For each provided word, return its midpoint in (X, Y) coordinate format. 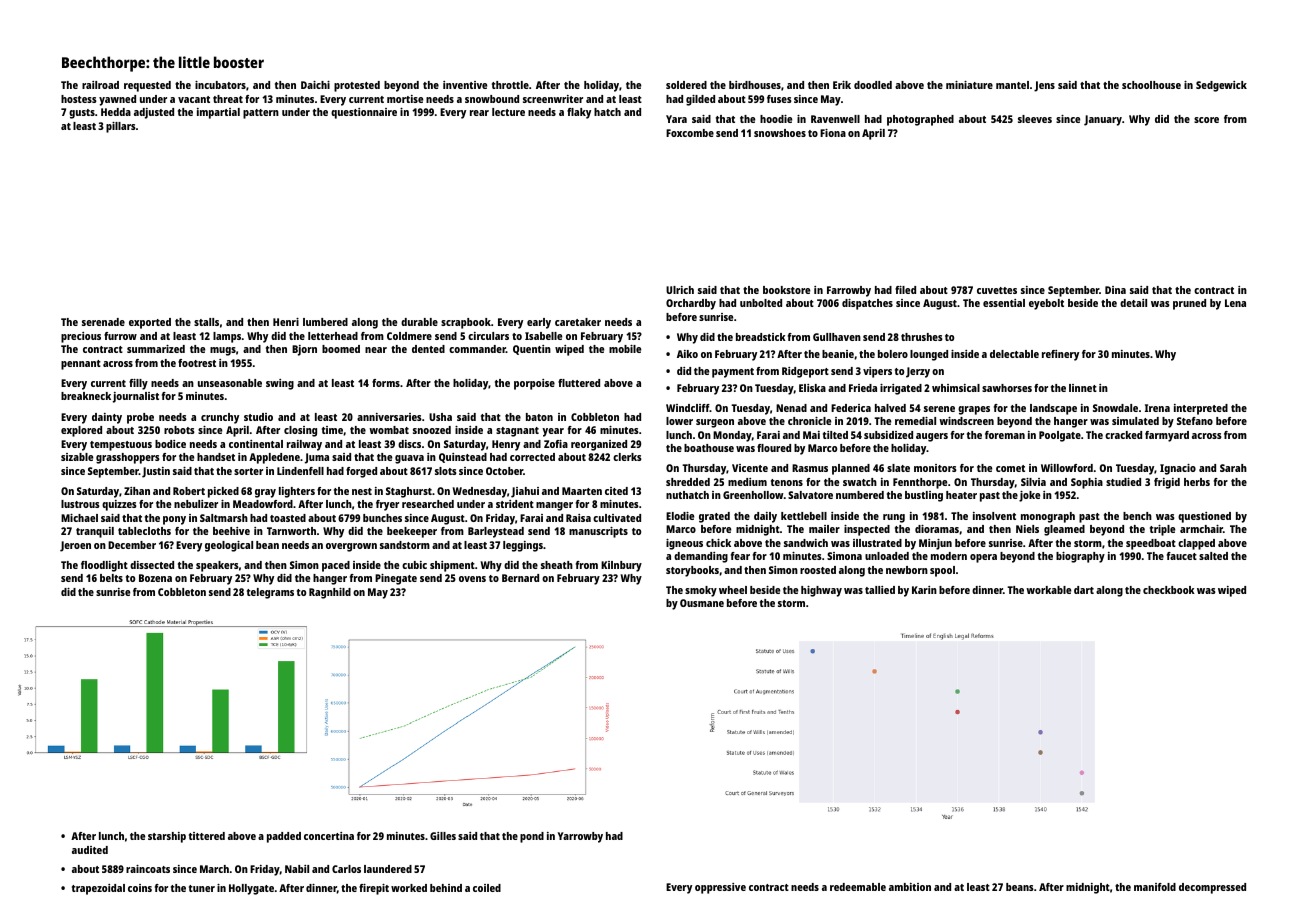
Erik (842, 85)
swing (280, 384)
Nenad (791, 408)
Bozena (155, 578)
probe (140, 418)
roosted (818, 570)
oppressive (720, 888)
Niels (1027, 529)
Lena (1235, 303)
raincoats (148, 869)
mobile (625, 349)
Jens (1044, 86)
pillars (121, 127)
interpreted (1201, 409)
